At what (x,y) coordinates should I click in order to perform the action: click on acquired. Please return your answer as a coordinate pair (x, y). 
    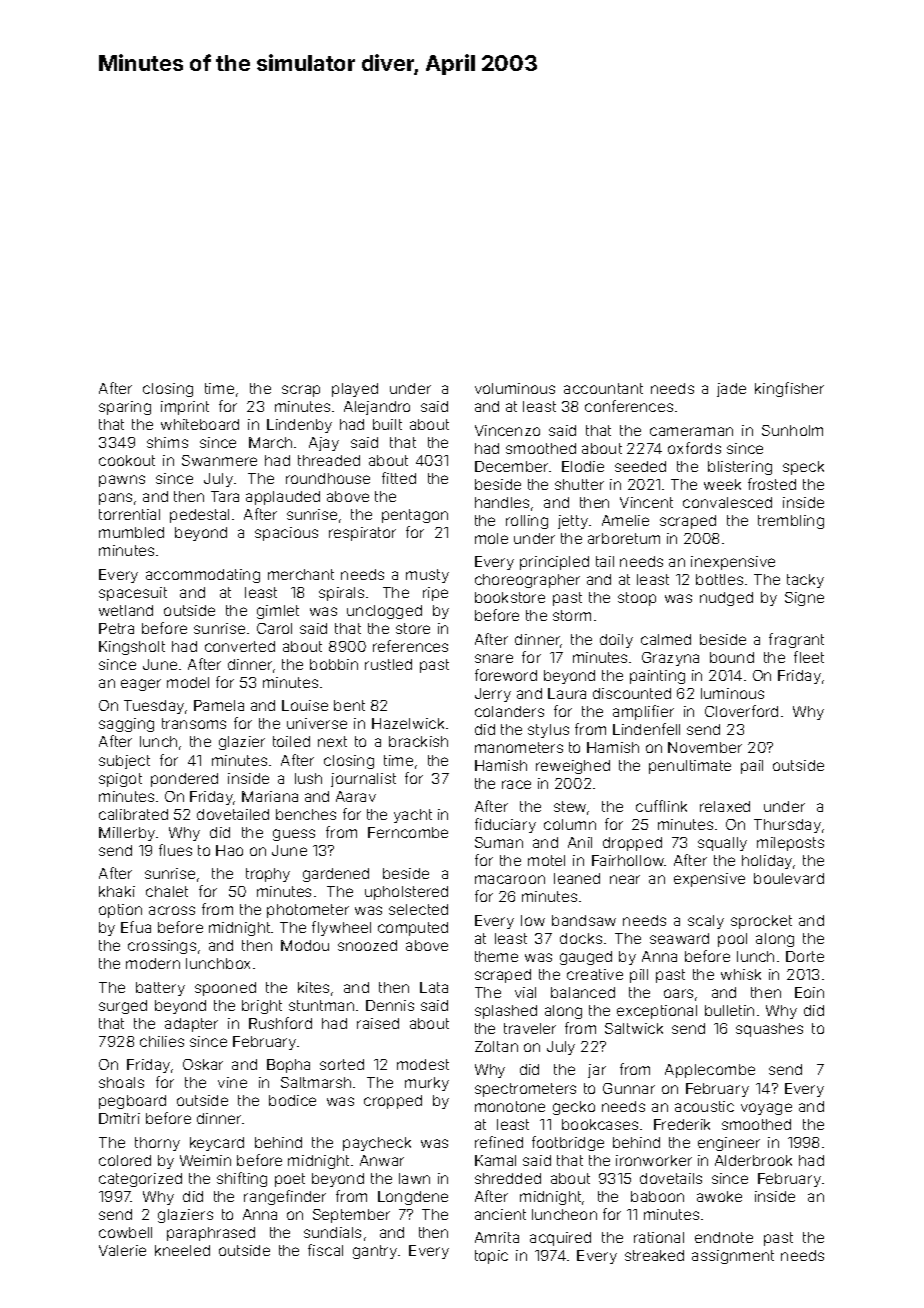
    Looking at the image, I should click on (560, 1239).
